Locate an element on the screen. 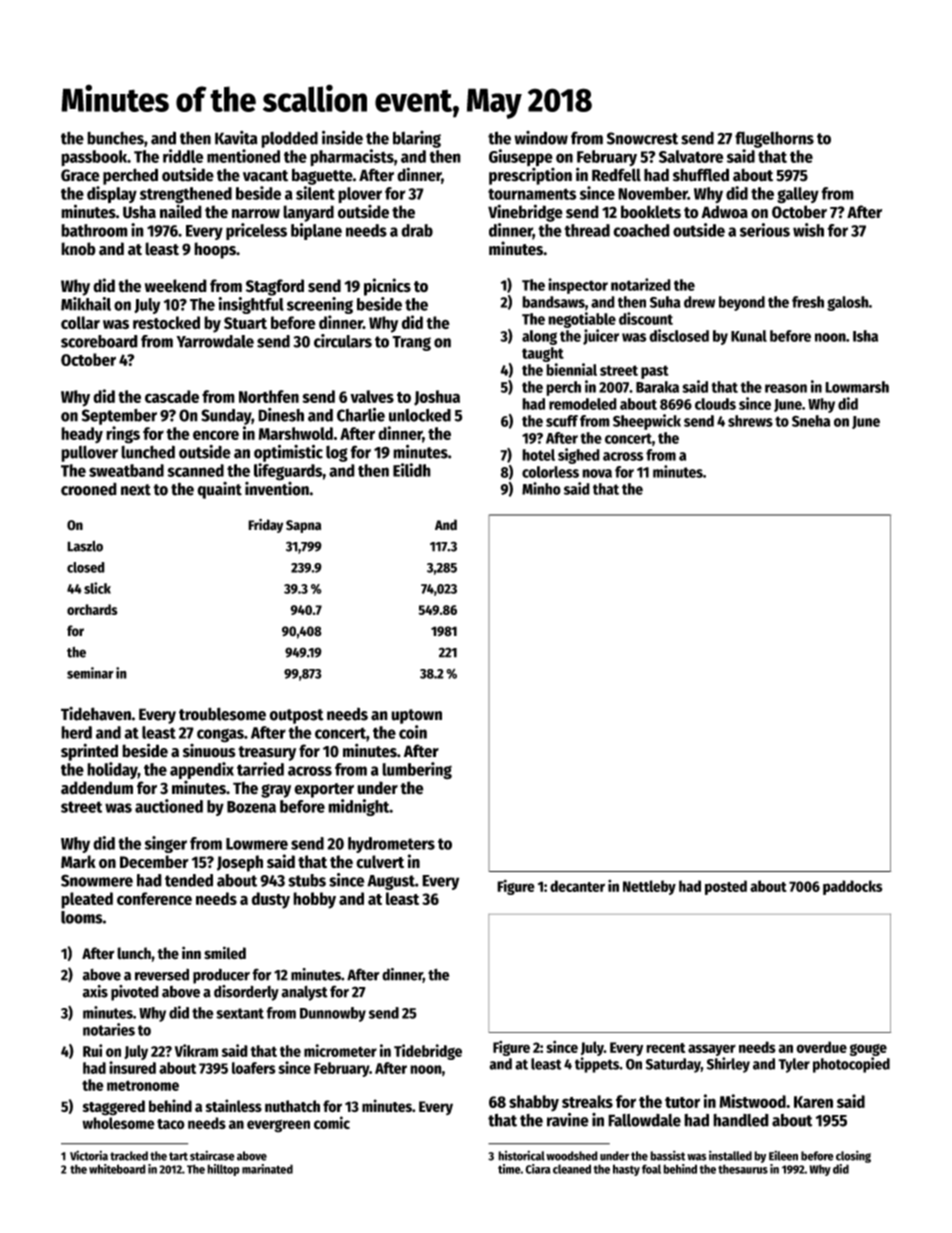 The height and width of the screenshot is (1233, 952). smiled is located at coordinates (225, 953).
